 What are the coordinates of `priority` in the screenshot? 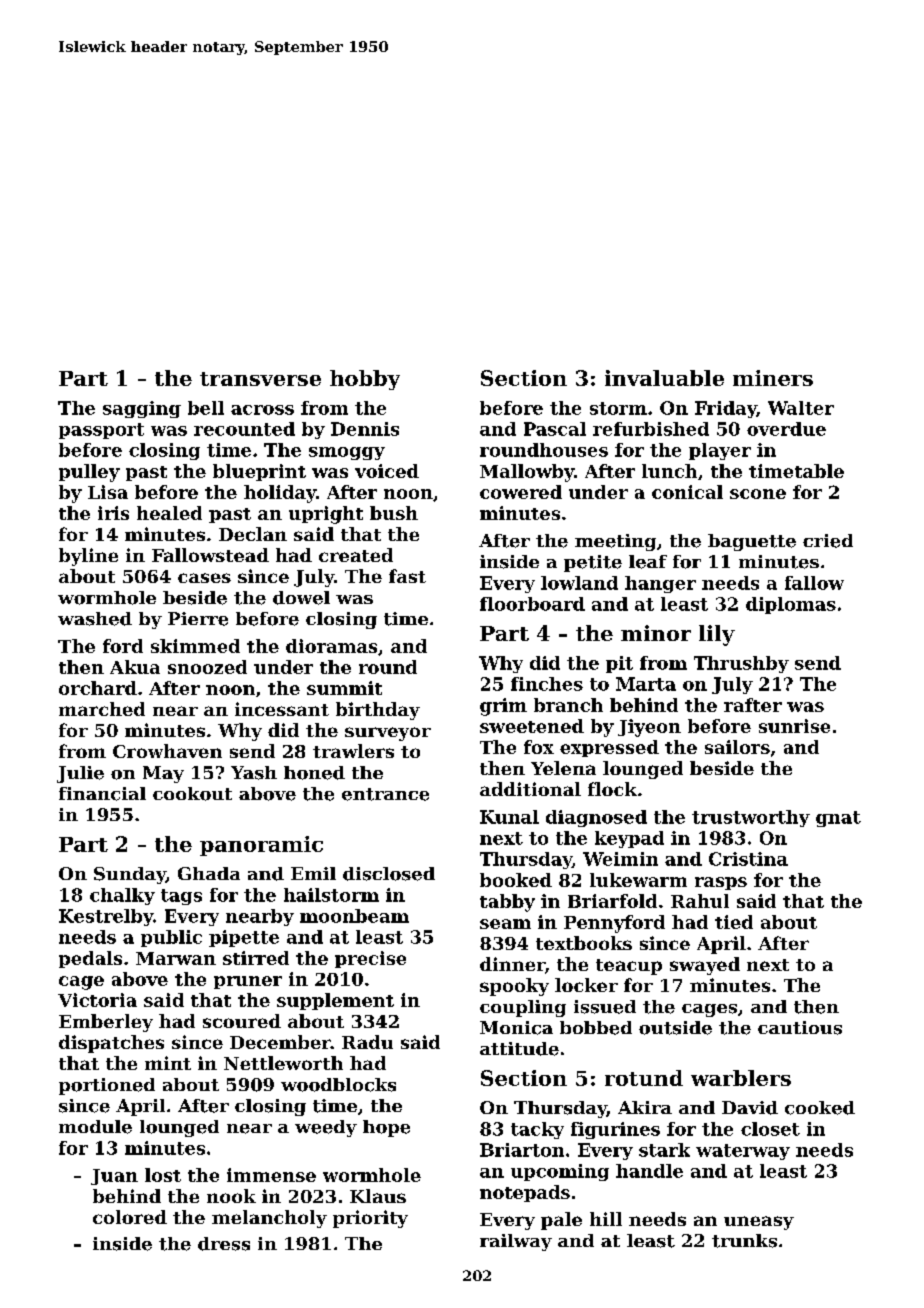 It's located at (370, 1219).
